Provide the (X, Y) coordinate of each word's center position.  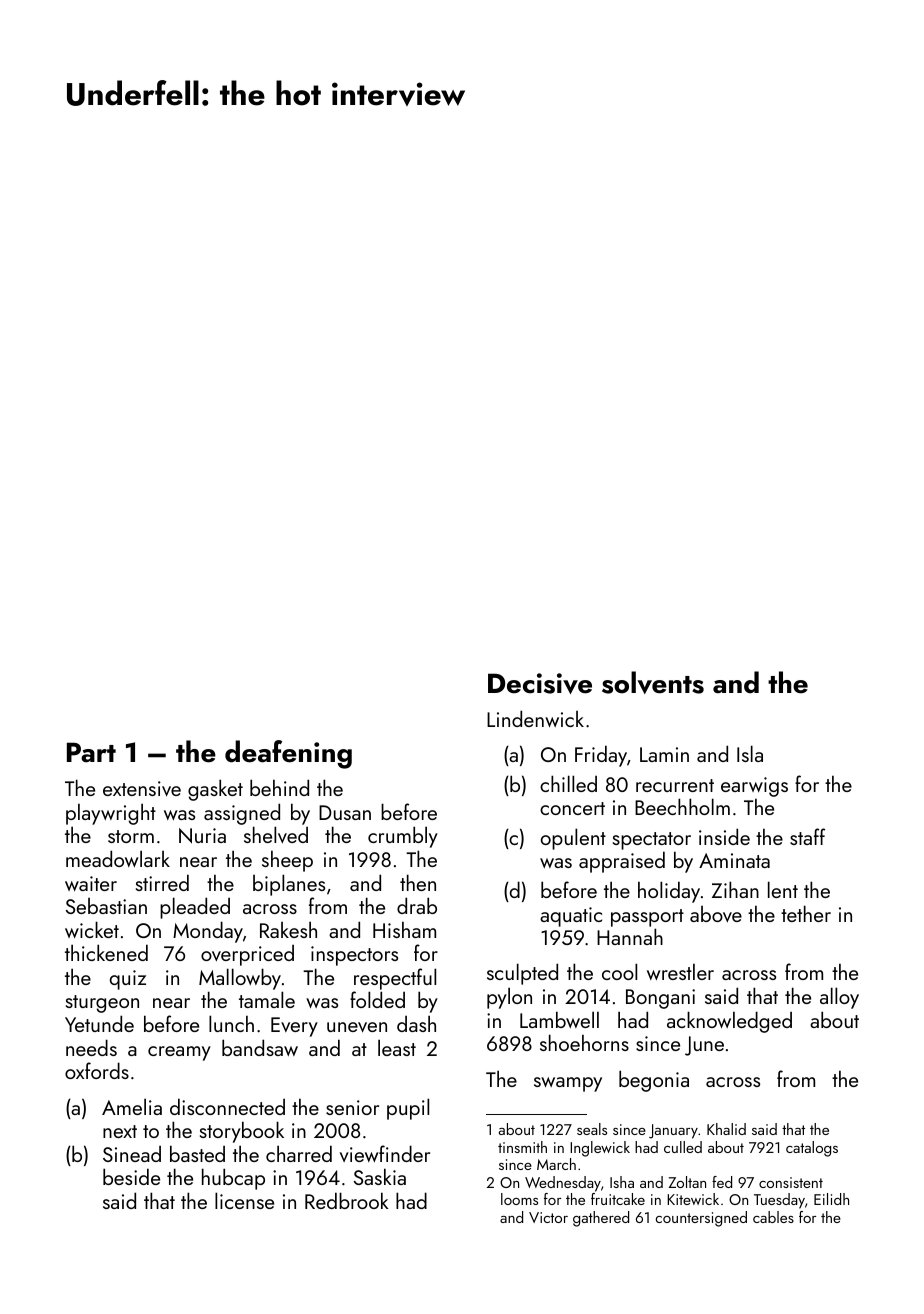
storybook (242, 1132)
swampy (568, 1084)
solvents (653, 682)
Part (91, 752)
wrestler (680, 972)
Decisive (540, 683)
